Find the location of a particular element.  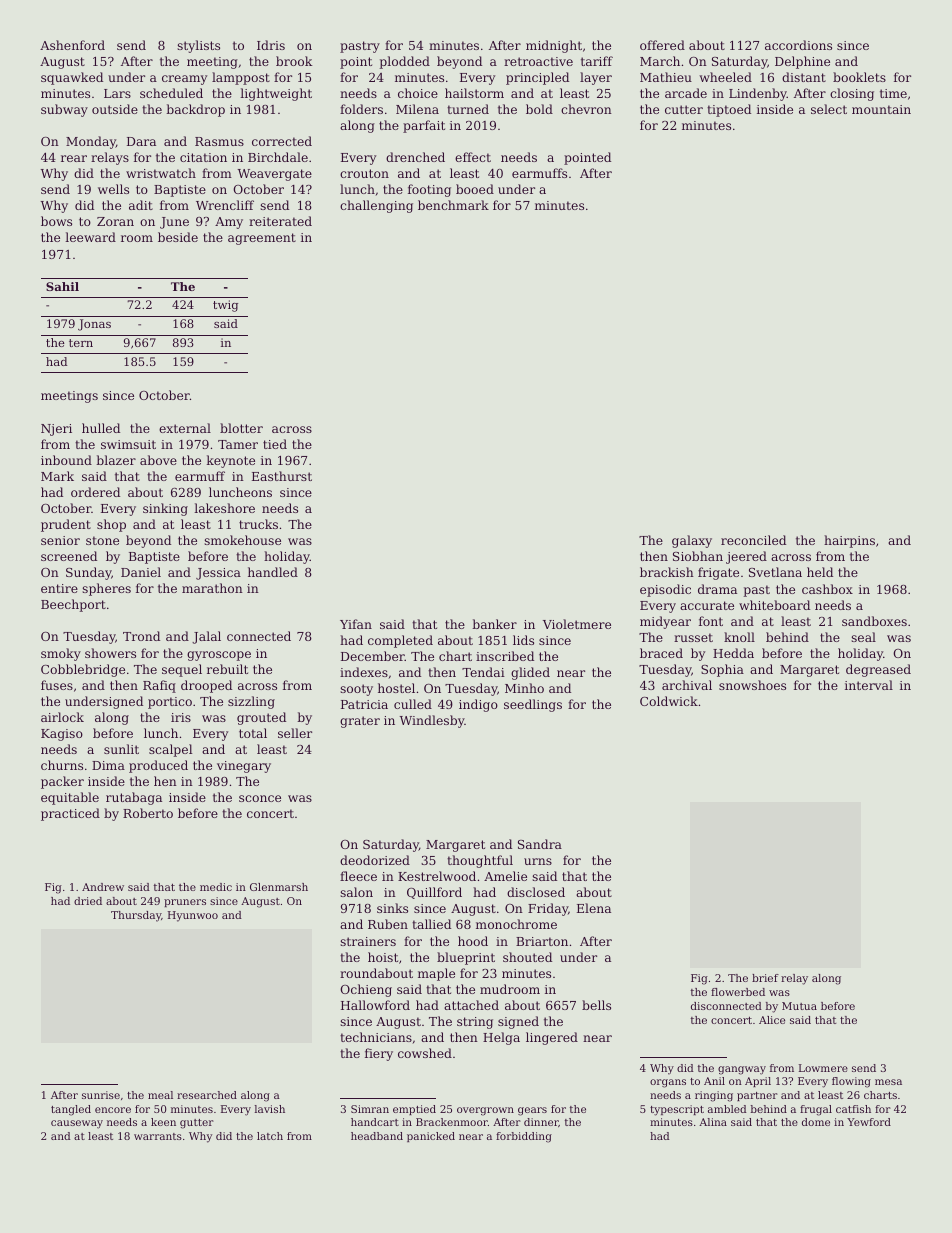

layer is located at coordinates (596, 78).
